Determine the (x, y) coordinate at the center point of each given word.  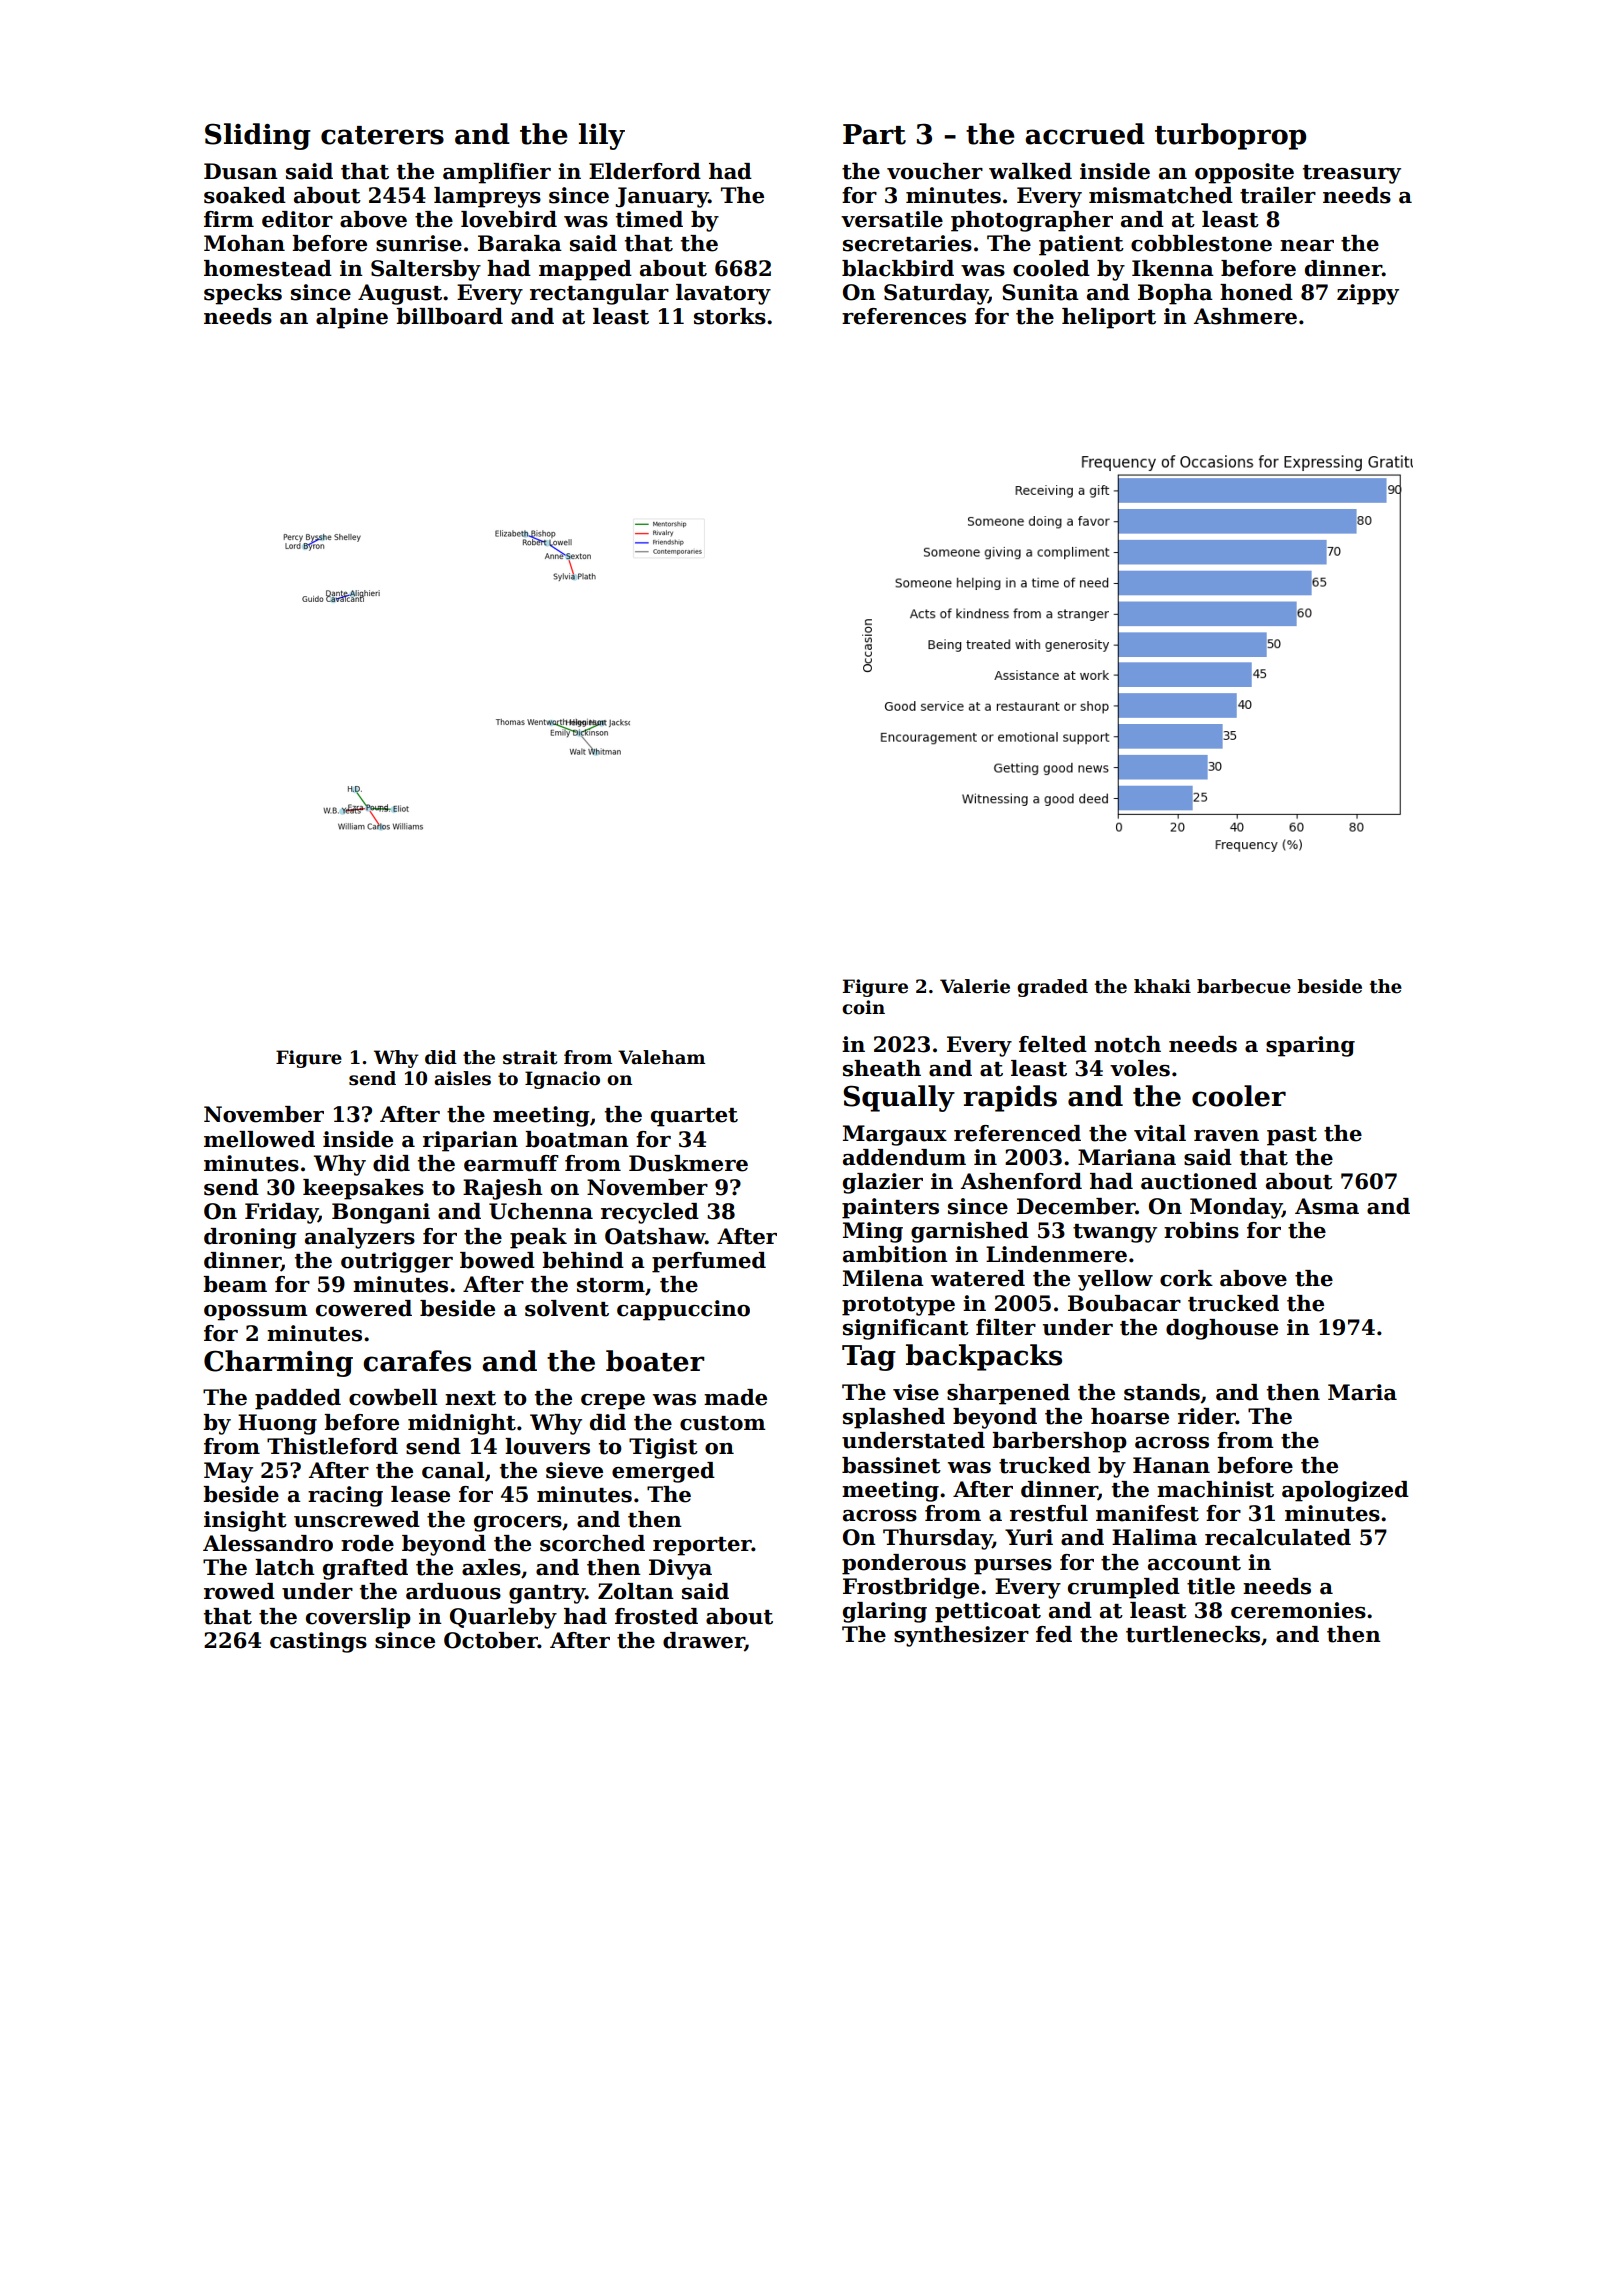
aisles (462, 1078)
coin (863, 1007)
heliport (1109, 318)
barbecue (1244, 986)
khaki (1162, 986)
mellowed (259, 1139)
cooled (1051, 268)
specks (243, 294)
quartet (694, 1117)
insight (245, 1521)
